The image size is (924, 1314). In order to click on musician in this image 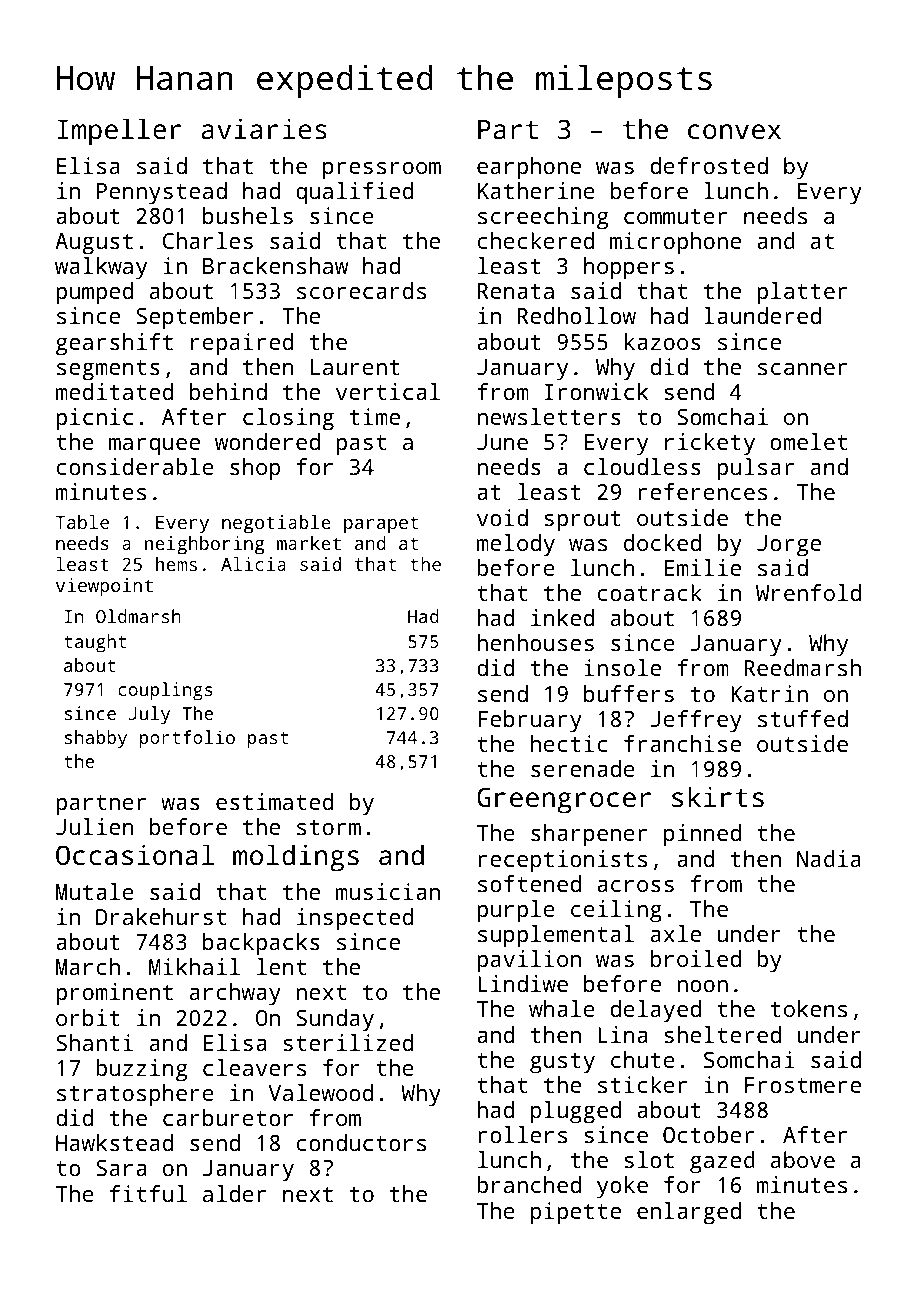, I will do `click(388, 891)`.
